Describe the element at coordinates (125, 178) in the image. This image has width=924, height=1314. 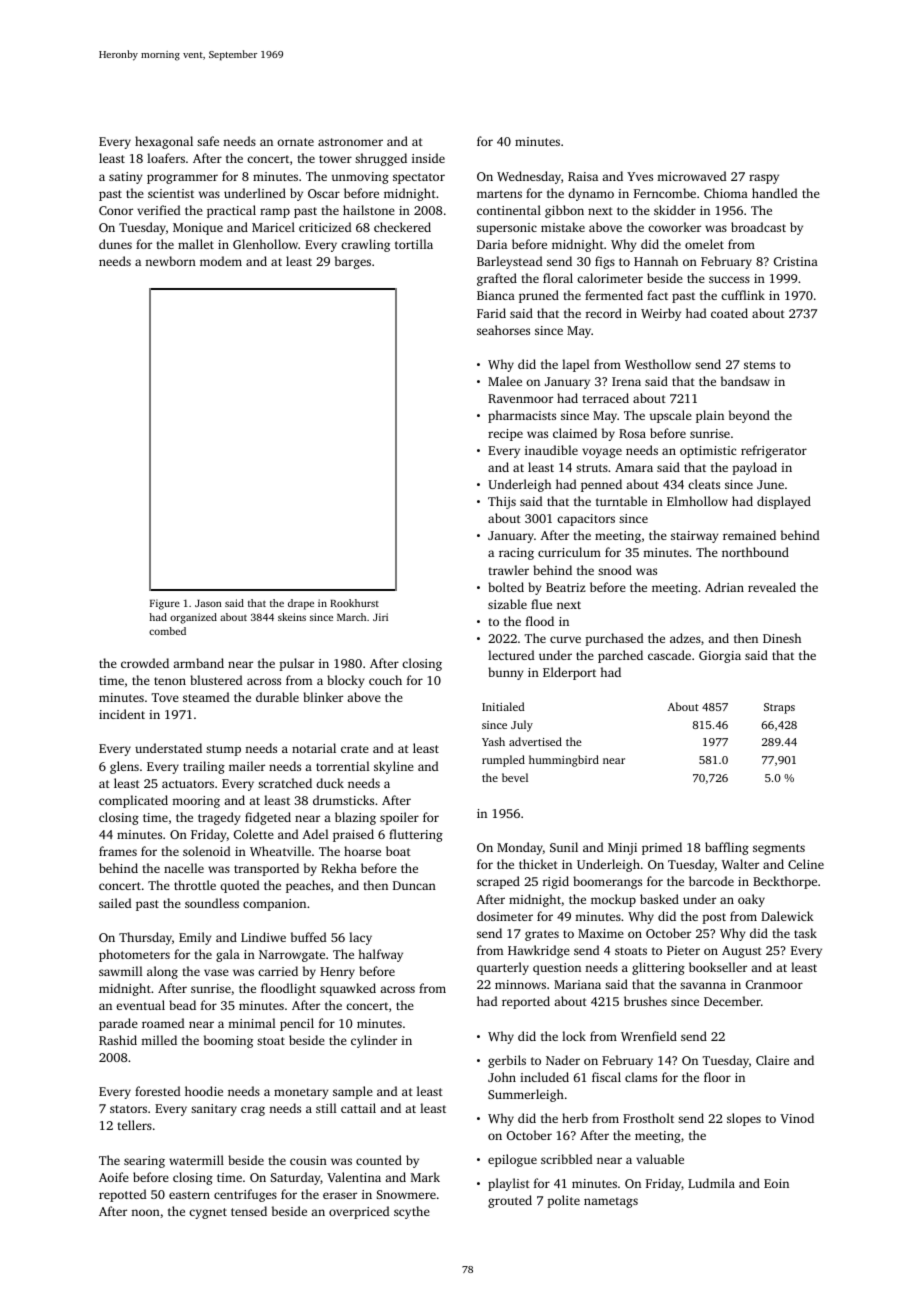
I see `satiny` at that location.
